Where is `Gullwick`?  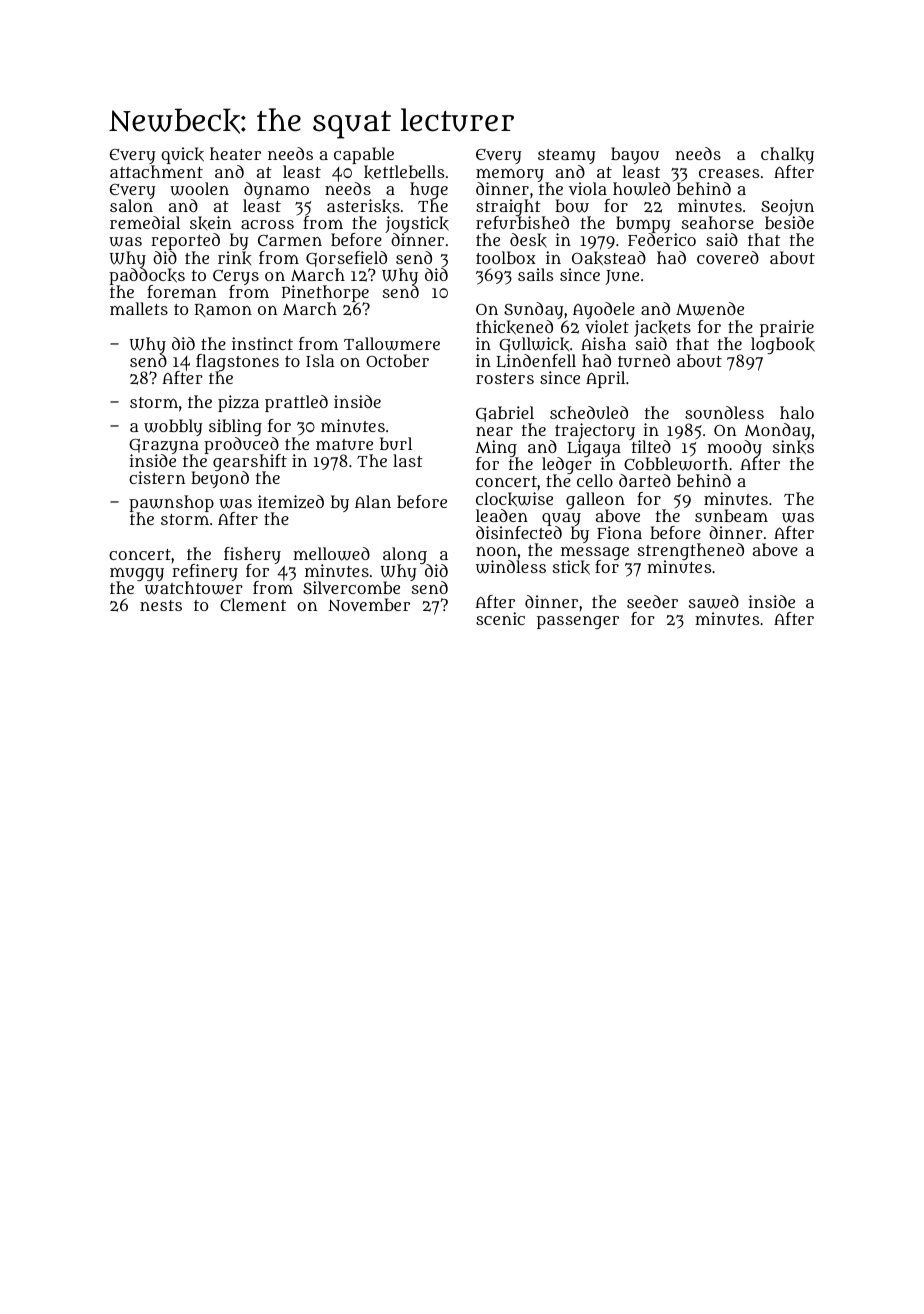 Gullwick is located at coordinates (534, 345).
